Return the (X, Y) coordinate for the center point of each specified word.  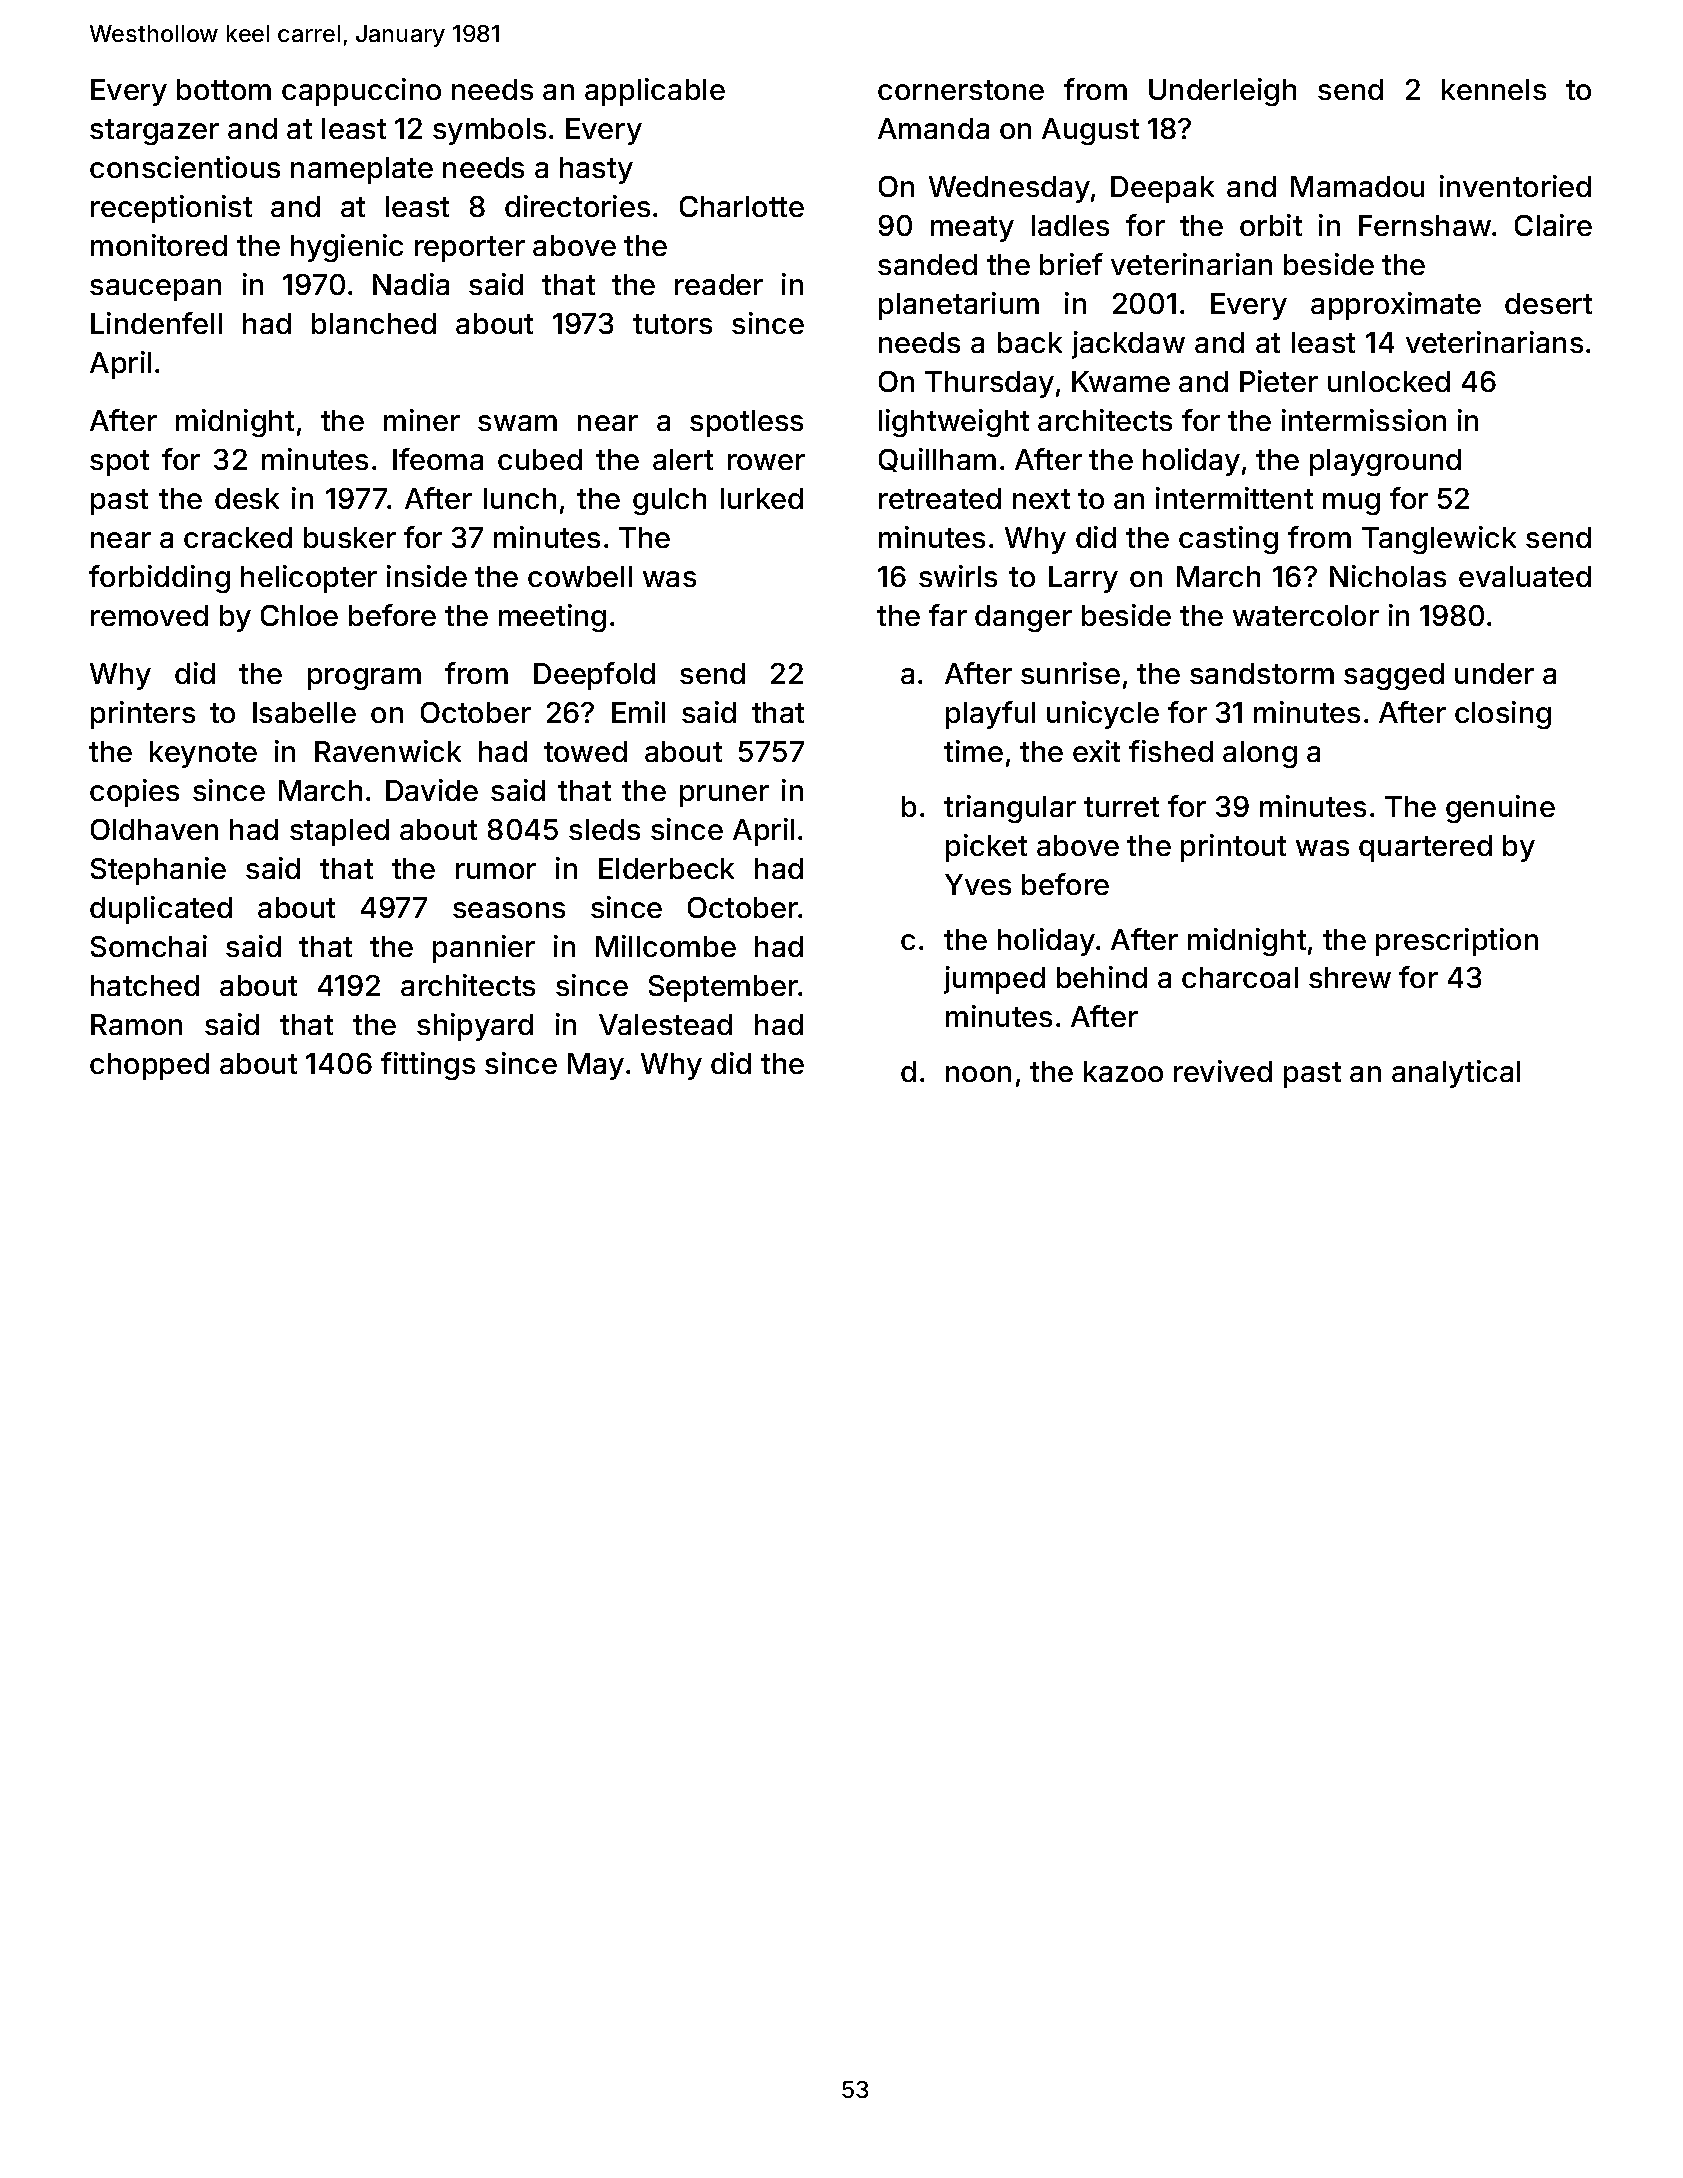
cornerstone (961, 90)
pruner (724, 796)
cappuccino (361, 92)
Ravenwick (388, 751)
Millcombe (666, 946)
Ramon (136, 1024)
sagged (1394, 676)
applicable (655, 92)
